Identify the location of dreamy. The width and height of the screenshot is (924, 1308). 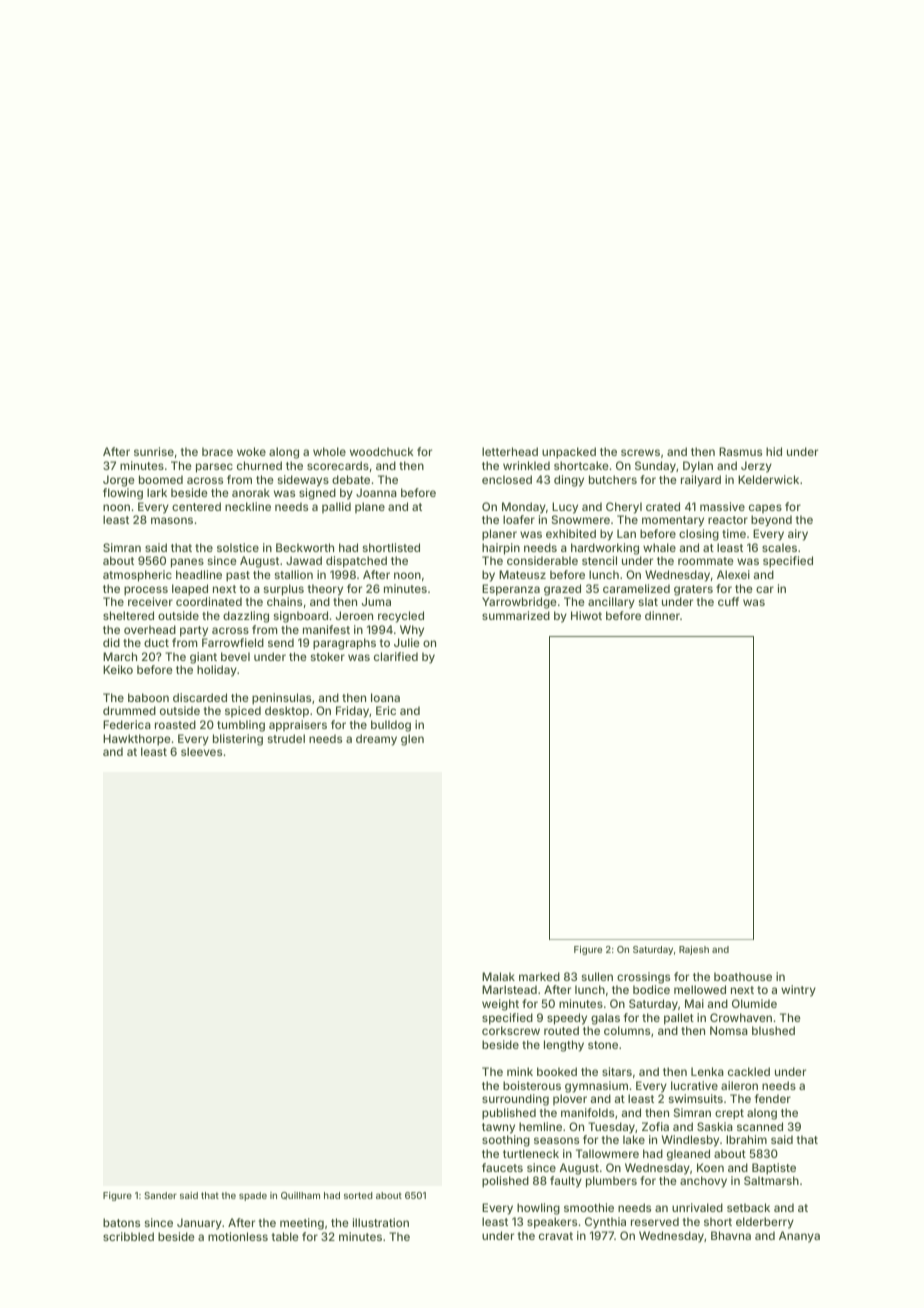
(376, 740).
